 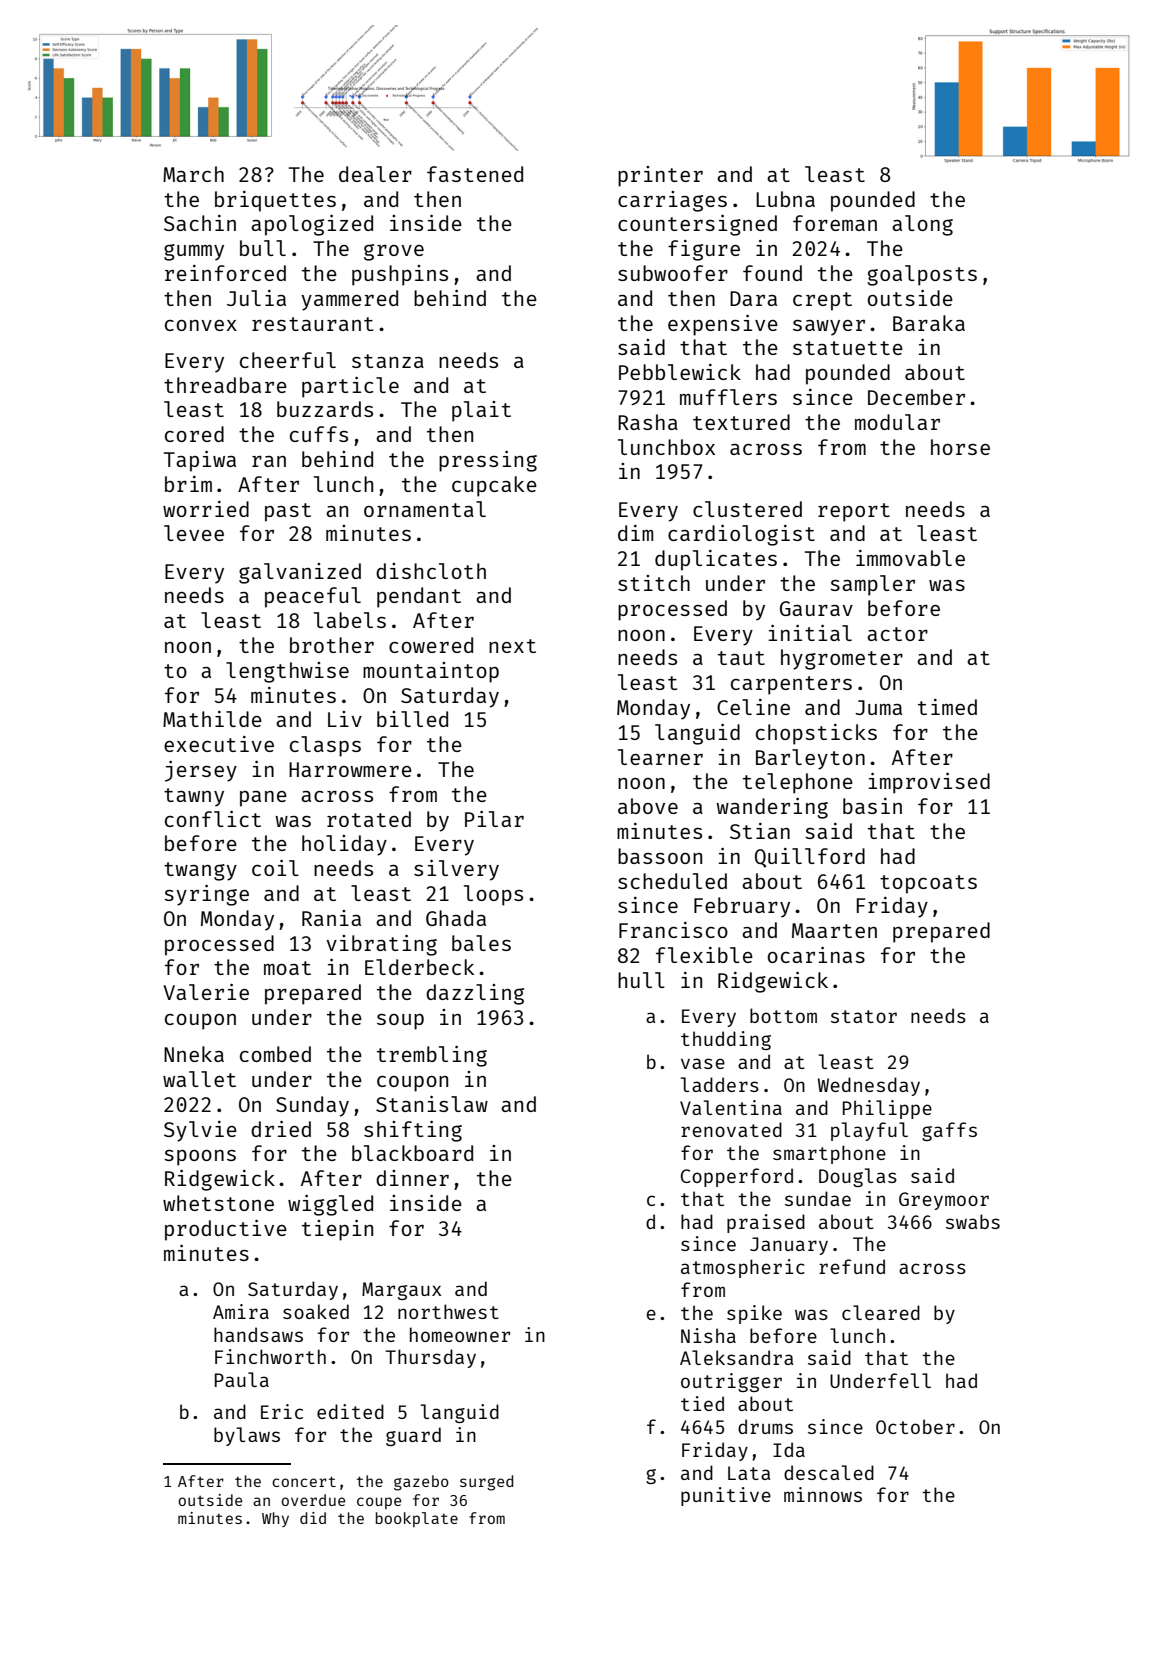 I want to click on fastened, so click(x=475, y=174).
